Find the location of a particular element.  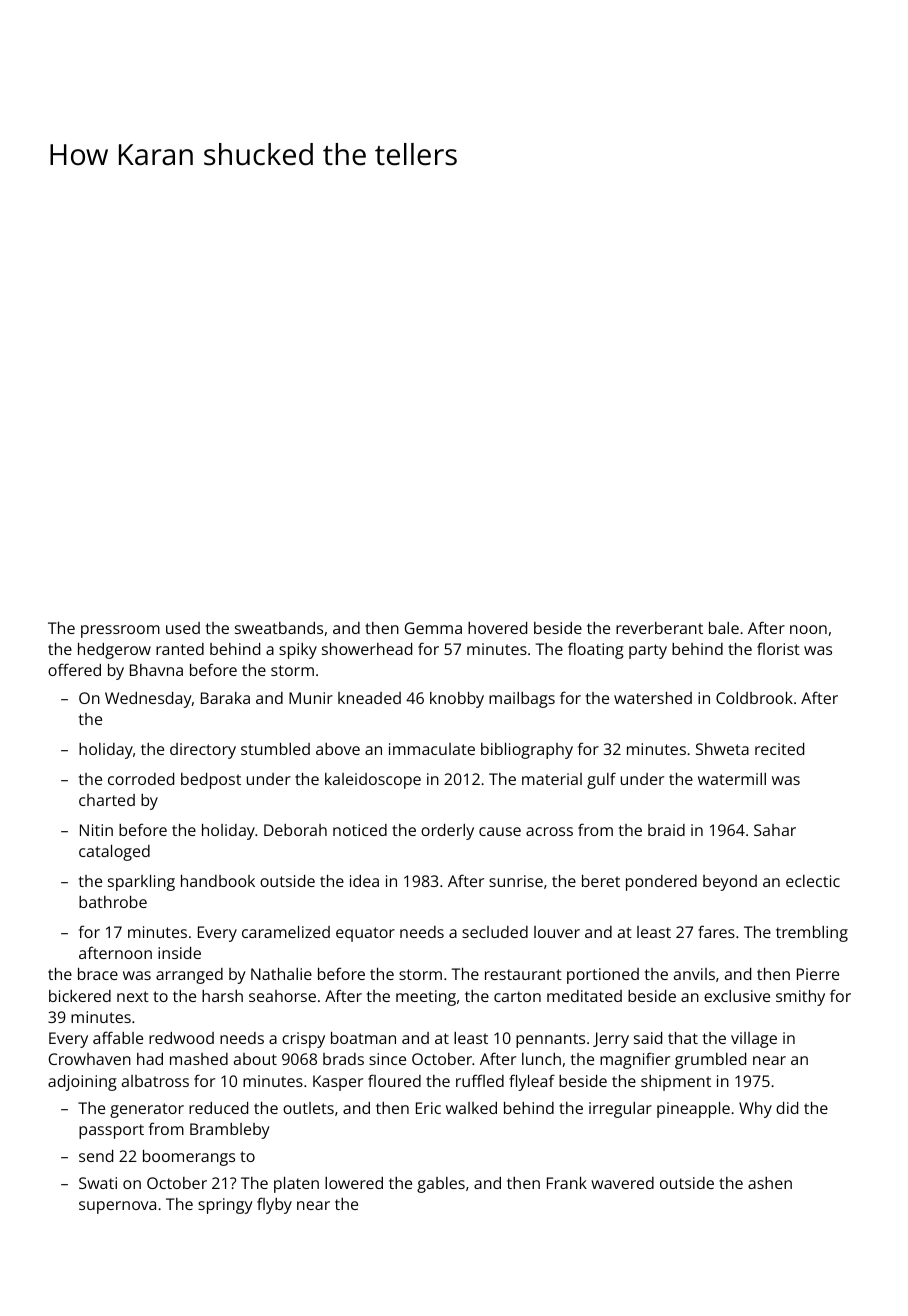

Coldbrook is located at coordinates (754, 698).
